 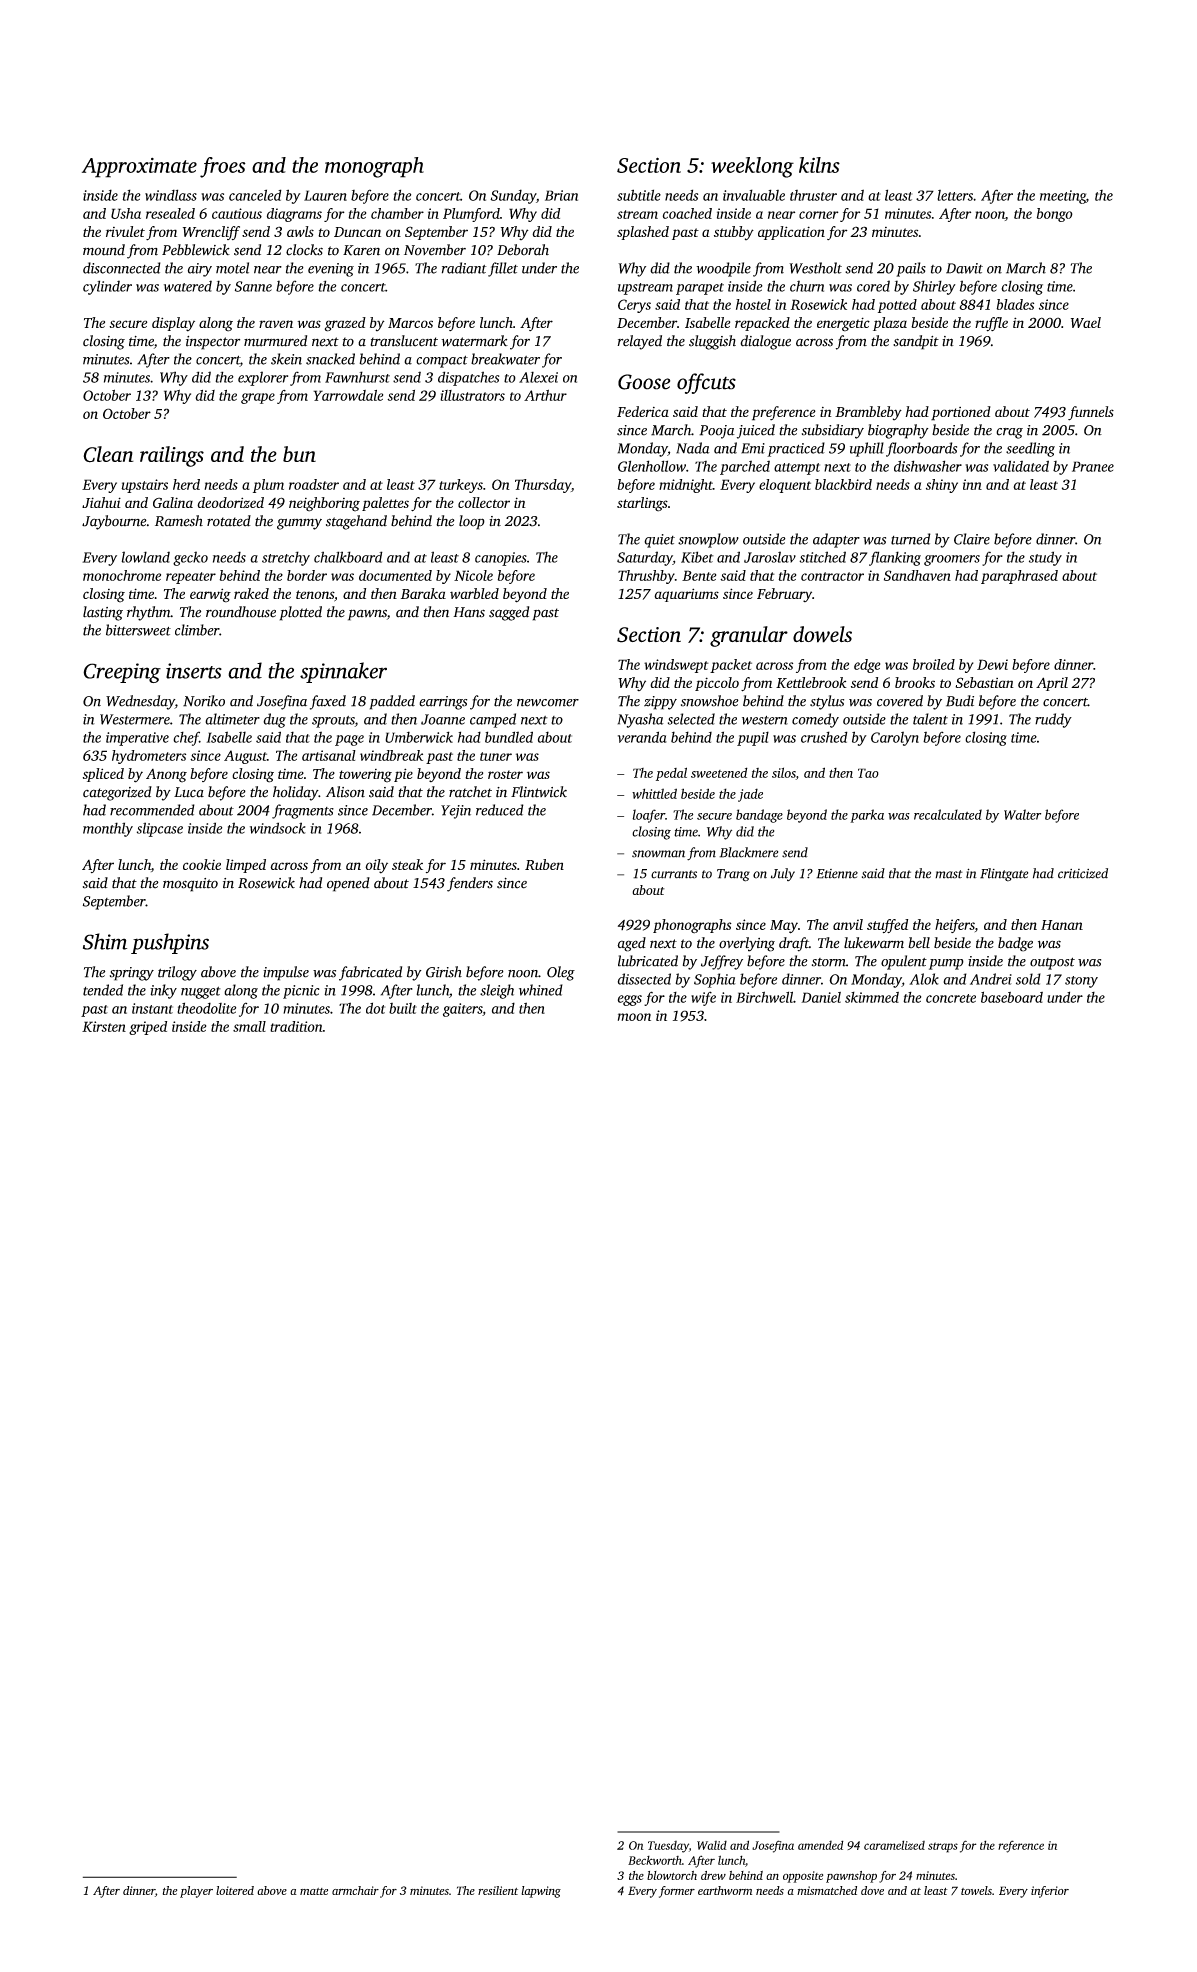 What do you see at coordinates (948, 814) in the image?
I see `recalculated` at bounding box center [948, 814].
